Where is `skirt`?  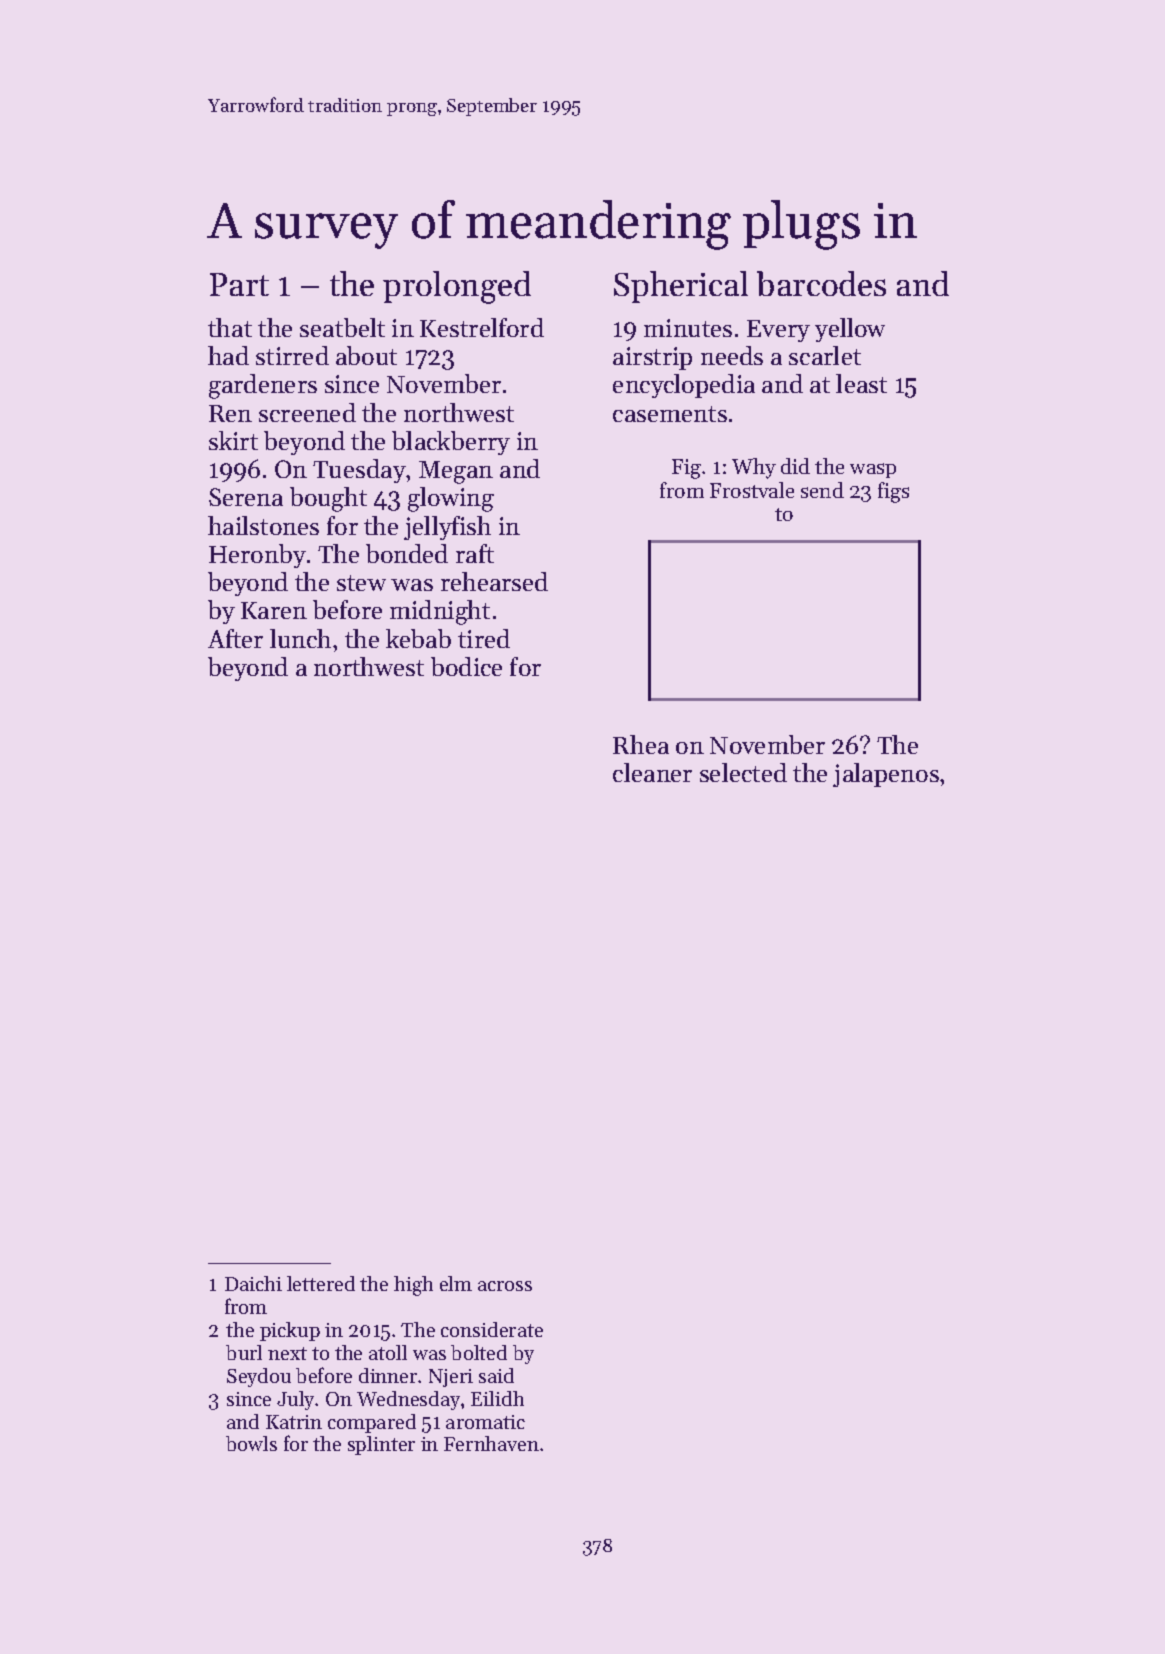
skirt is located at coordinates (233, 440).
